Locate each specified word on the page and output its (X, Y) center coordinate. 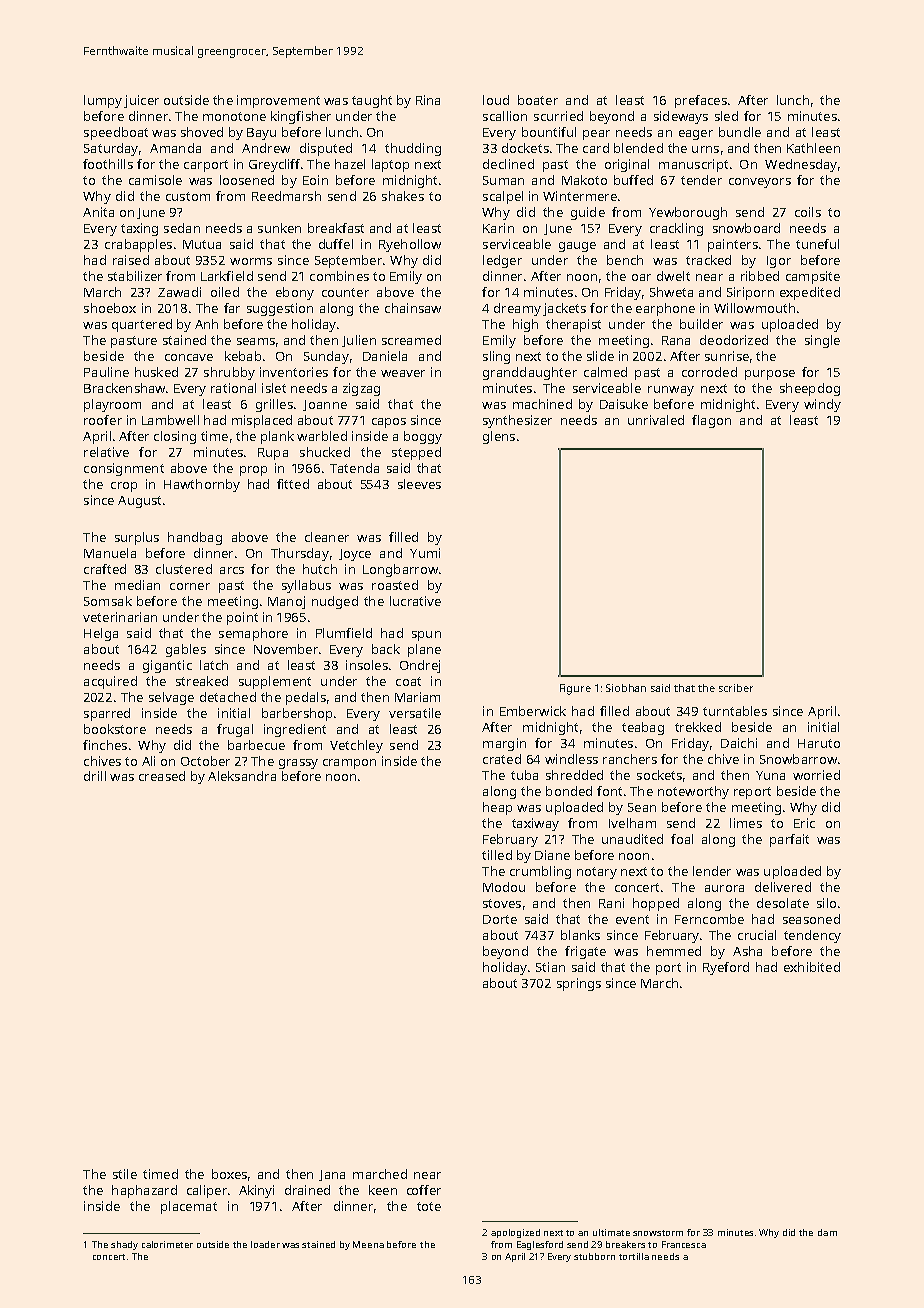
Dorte (500, 919)
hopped (656, 904)
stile (125, 1174)
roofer (103, 420)
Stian (550, 967)
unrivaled (656, 420)
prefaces (701, 101)
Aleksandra (242, 776)
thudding (413, 149)
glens (499, 437)
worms (251, 261)
